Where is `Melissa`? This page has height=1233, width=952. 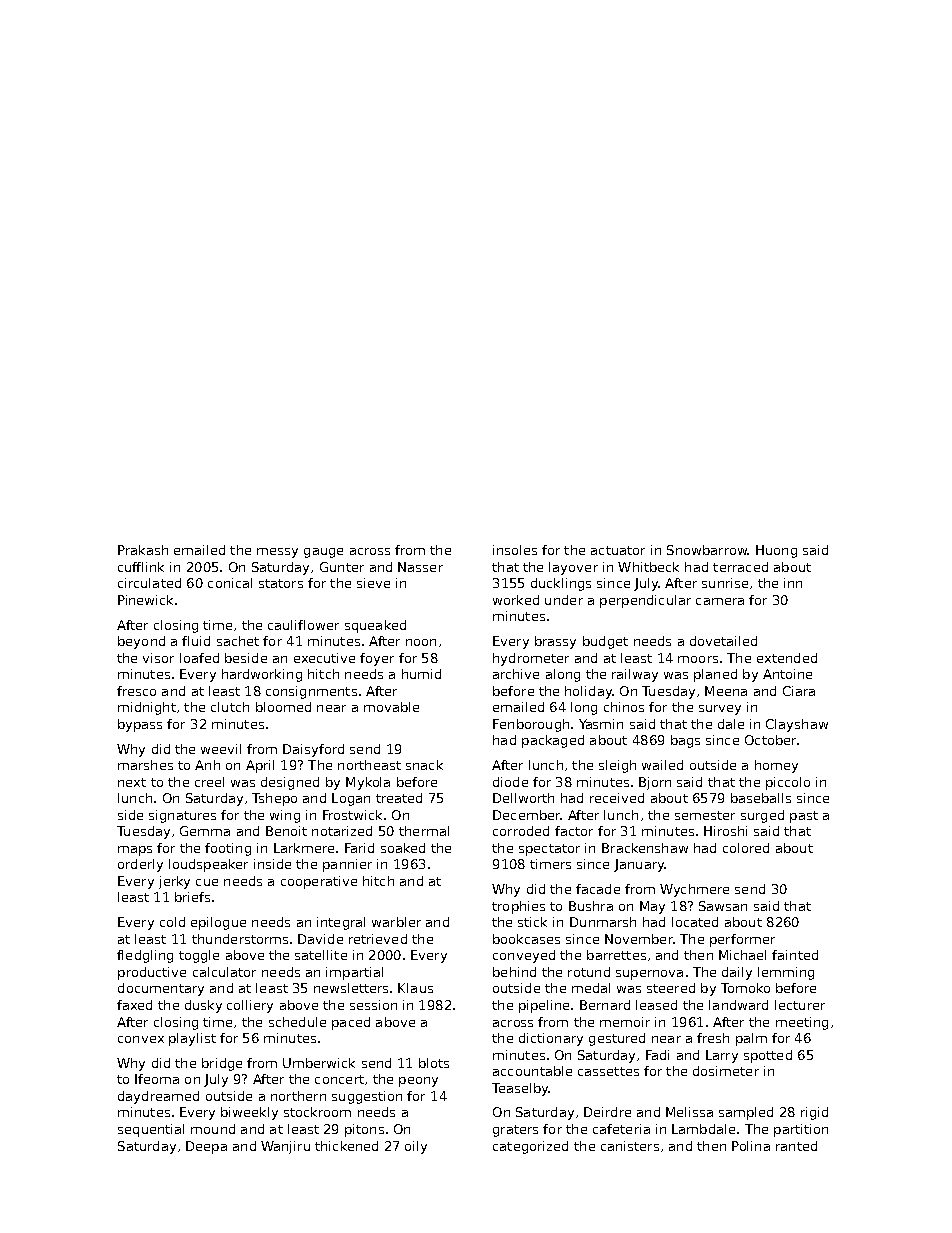
Melissa is located at coordinates (689, 1112).
